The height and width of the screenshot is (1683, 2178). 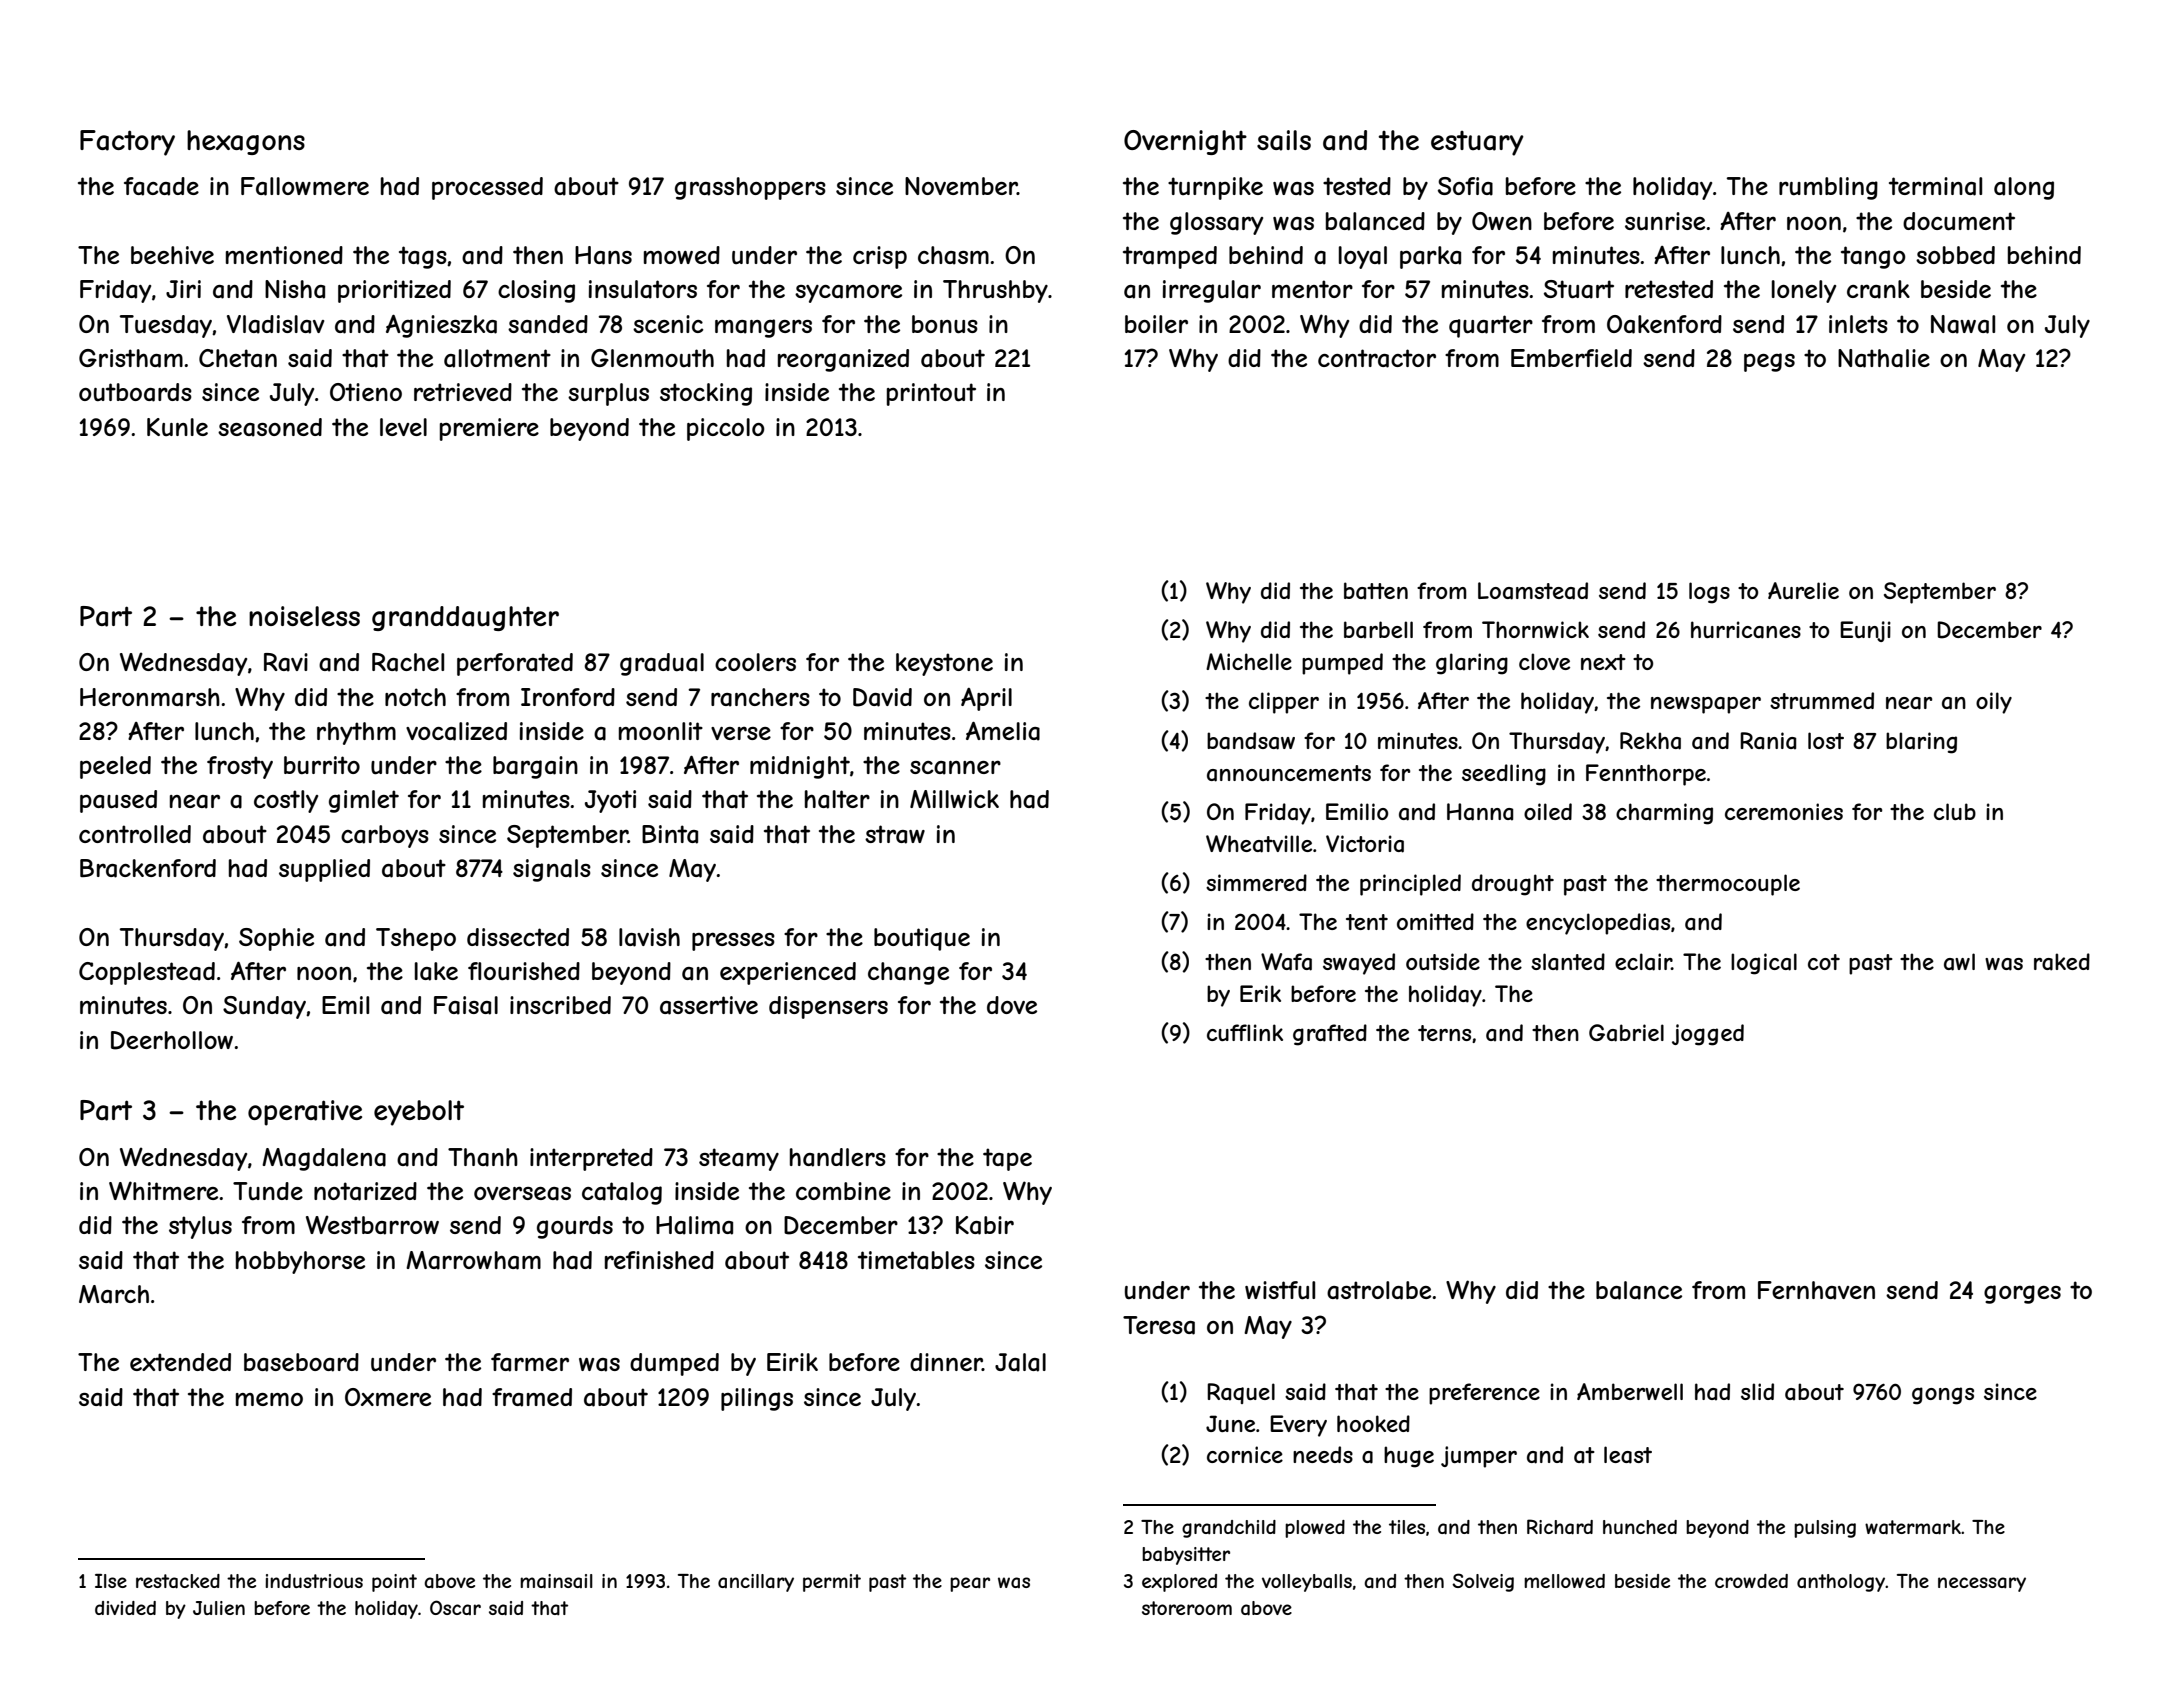 What do you see at coordinates (828, 1007) in the screenshot?
I see `dispensers` at bounding box center [828, 1007].
